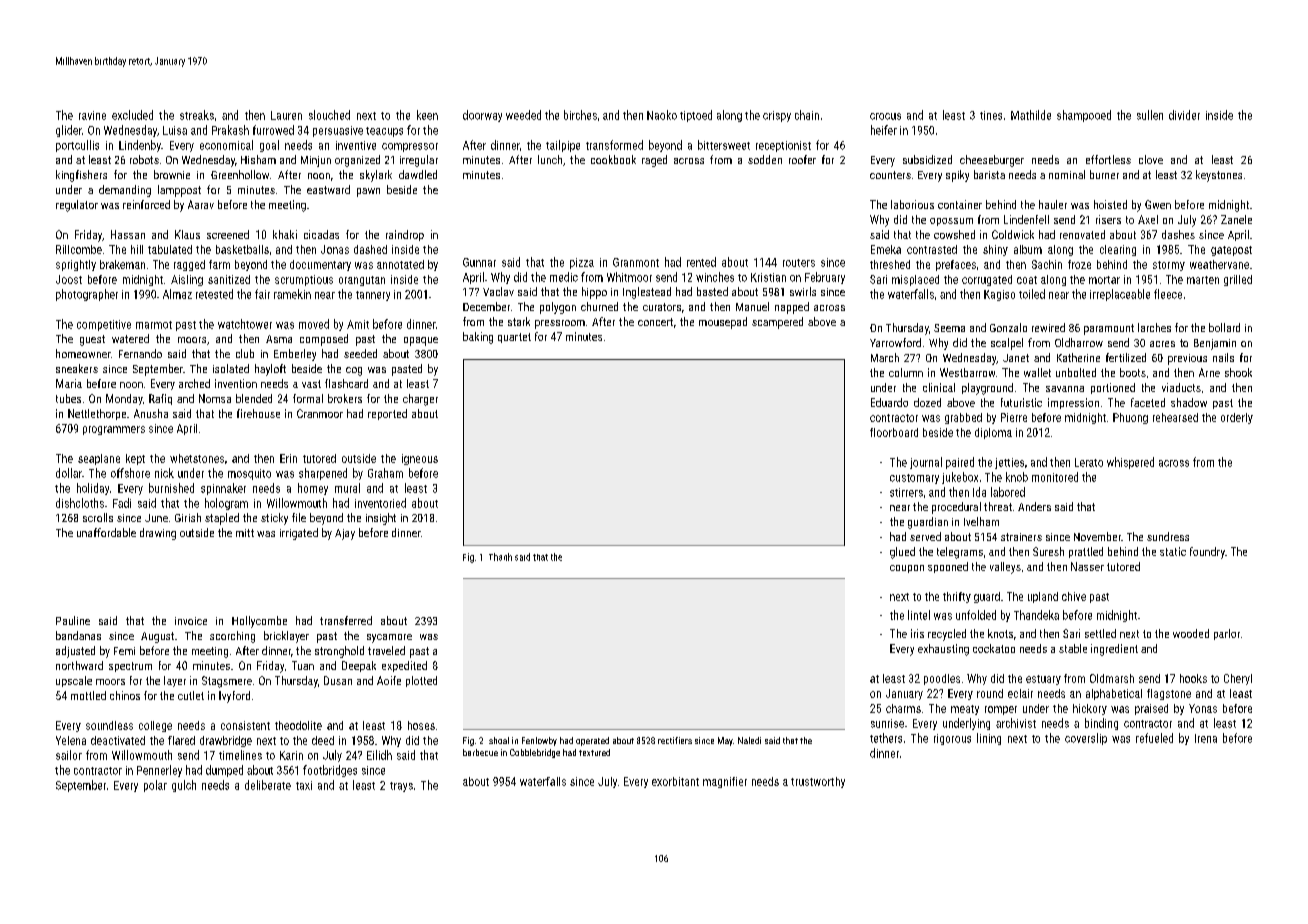 The height and width of the page is (924, 1308). Describe the element at coordinates (1193, 678) in the page. I see `hooks` at that location.
